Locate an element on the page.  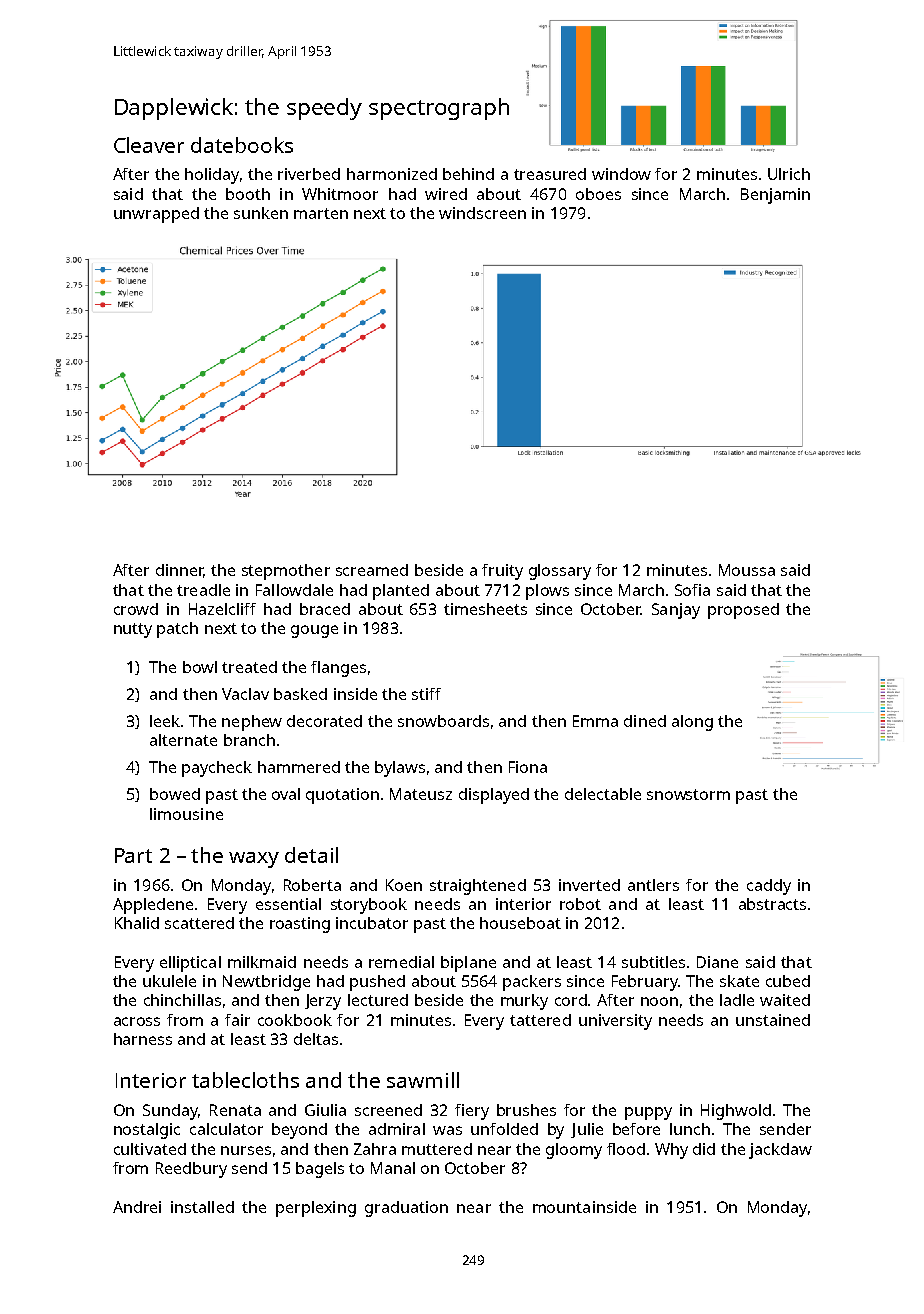
unwrapped is located at coordinates (156, 215).
